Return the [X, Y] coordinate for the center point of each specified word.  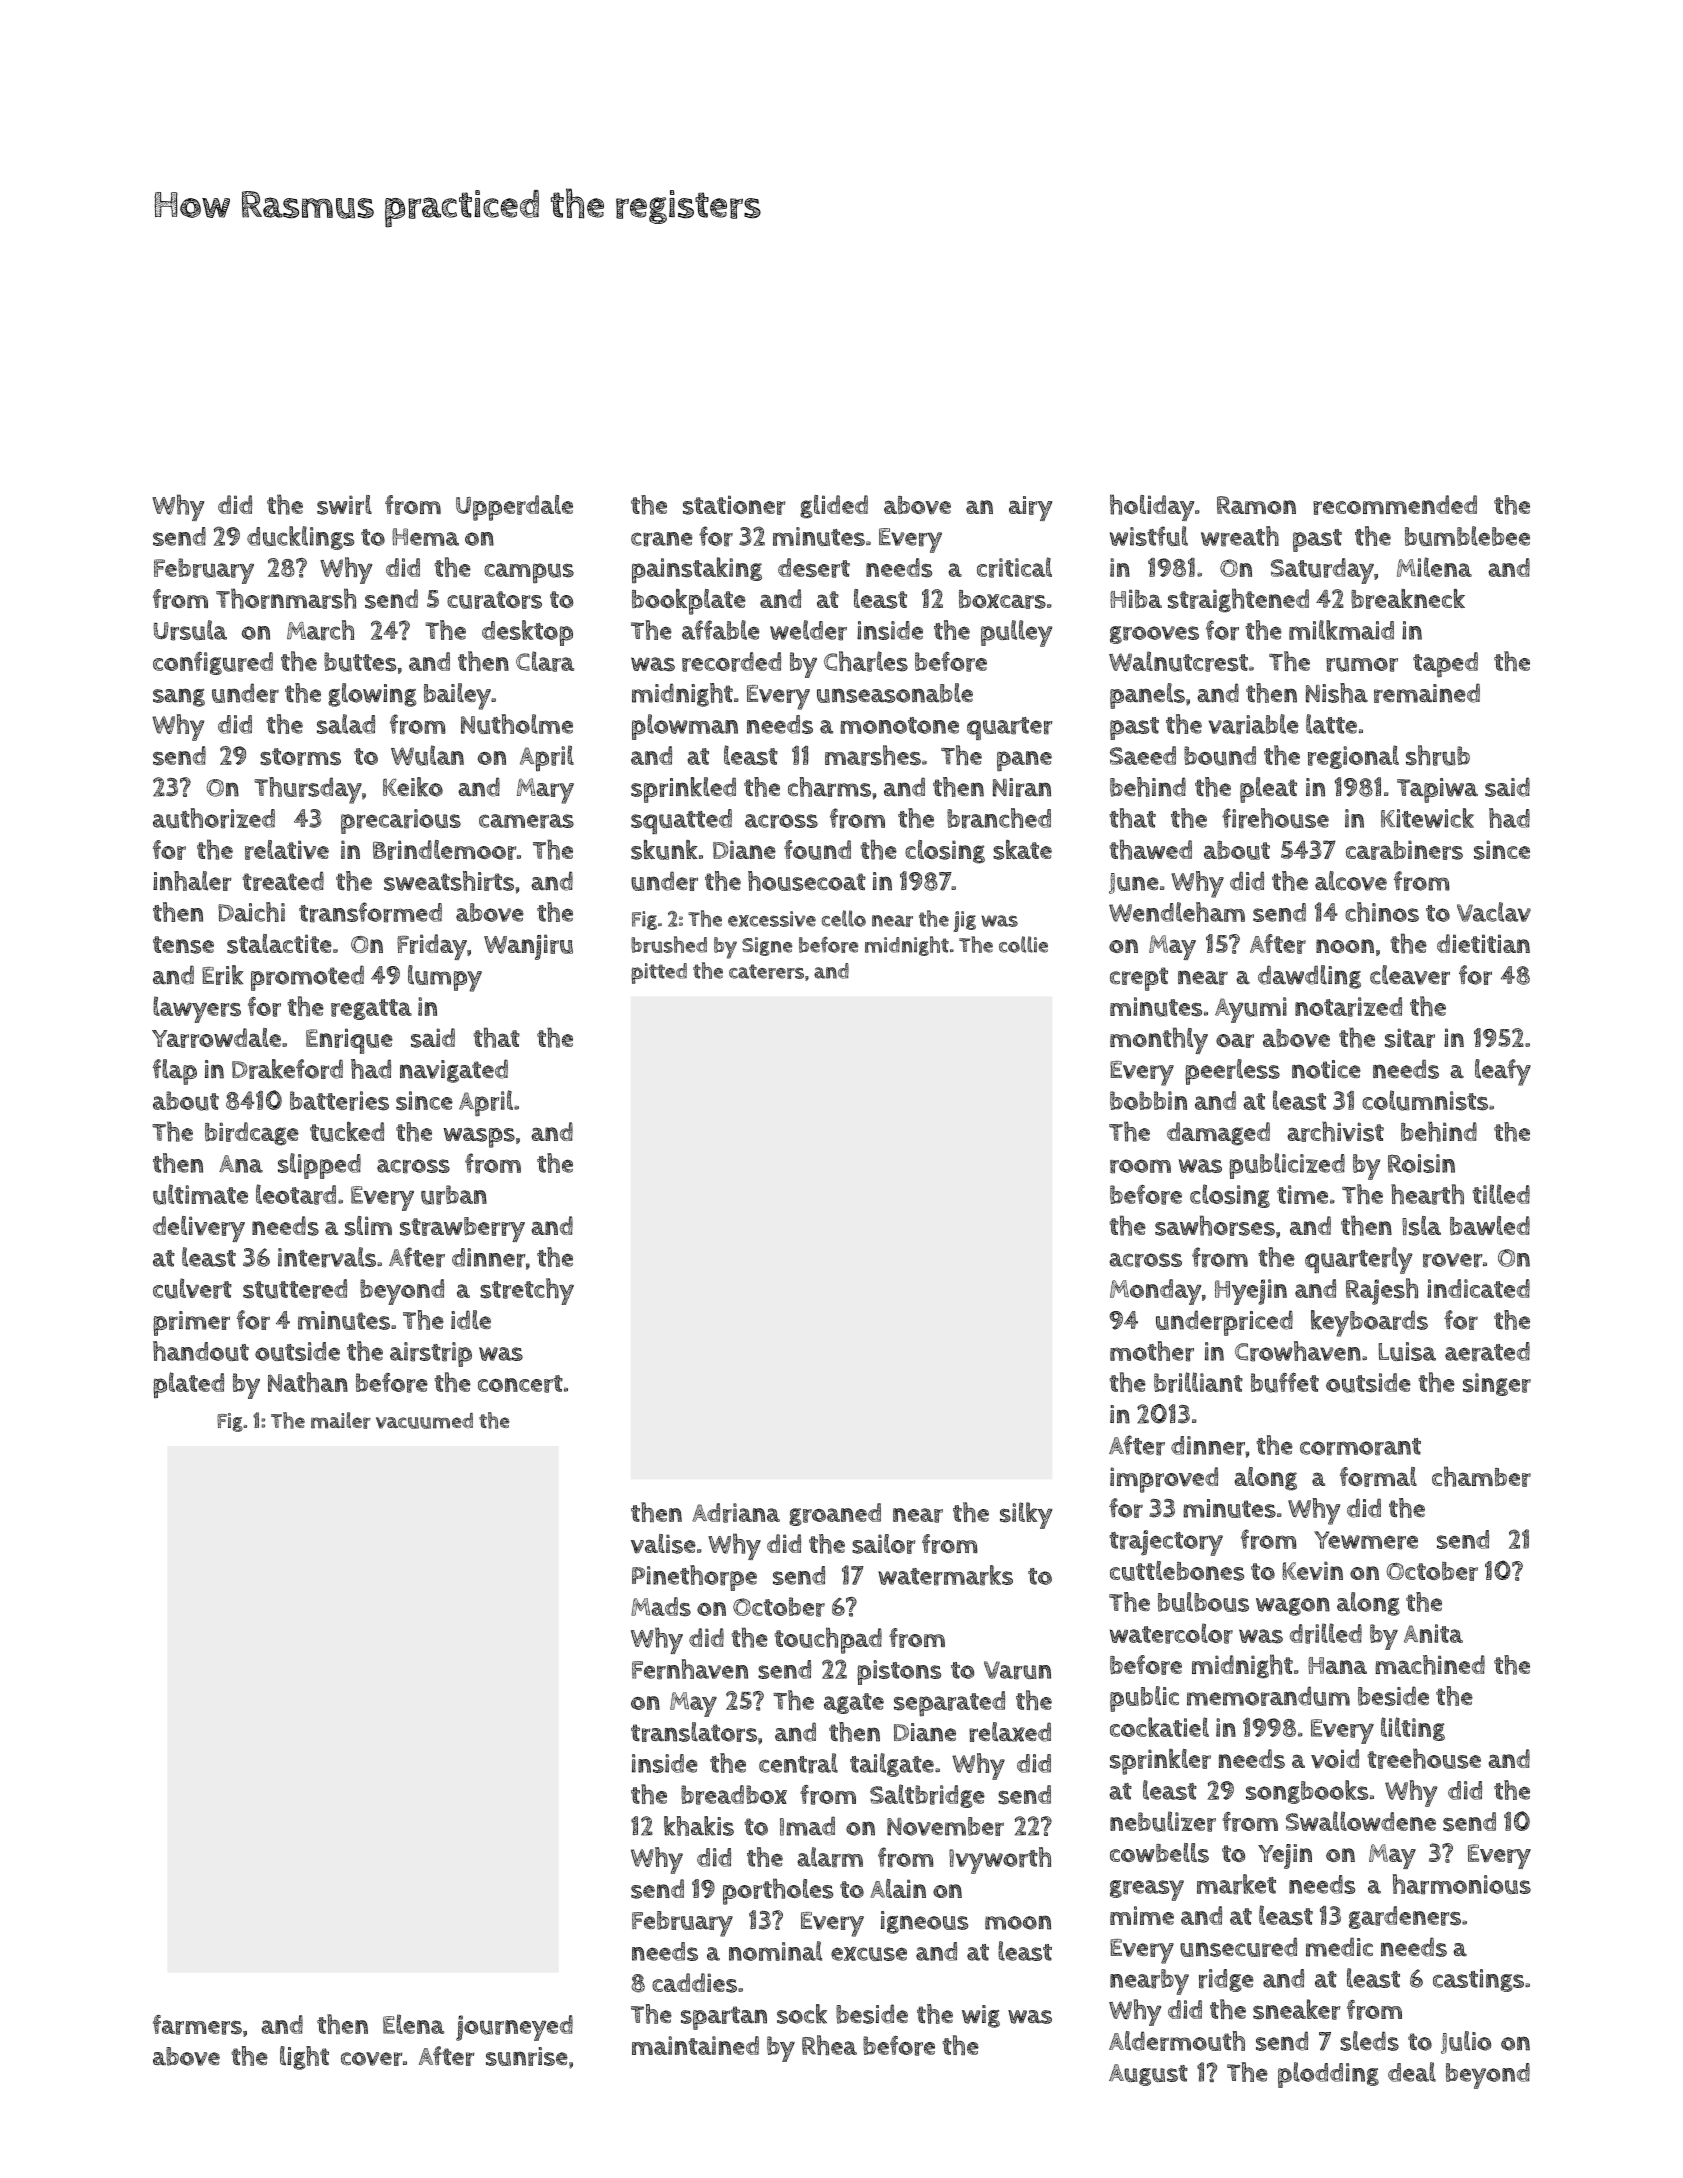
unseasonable [895, 693]
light [304, 2058]
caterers [766, 971]
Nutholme [517, 724]
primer [191, 1323]
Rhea [829, 2045]
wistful [1148, 536]
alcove [1351, 881]
